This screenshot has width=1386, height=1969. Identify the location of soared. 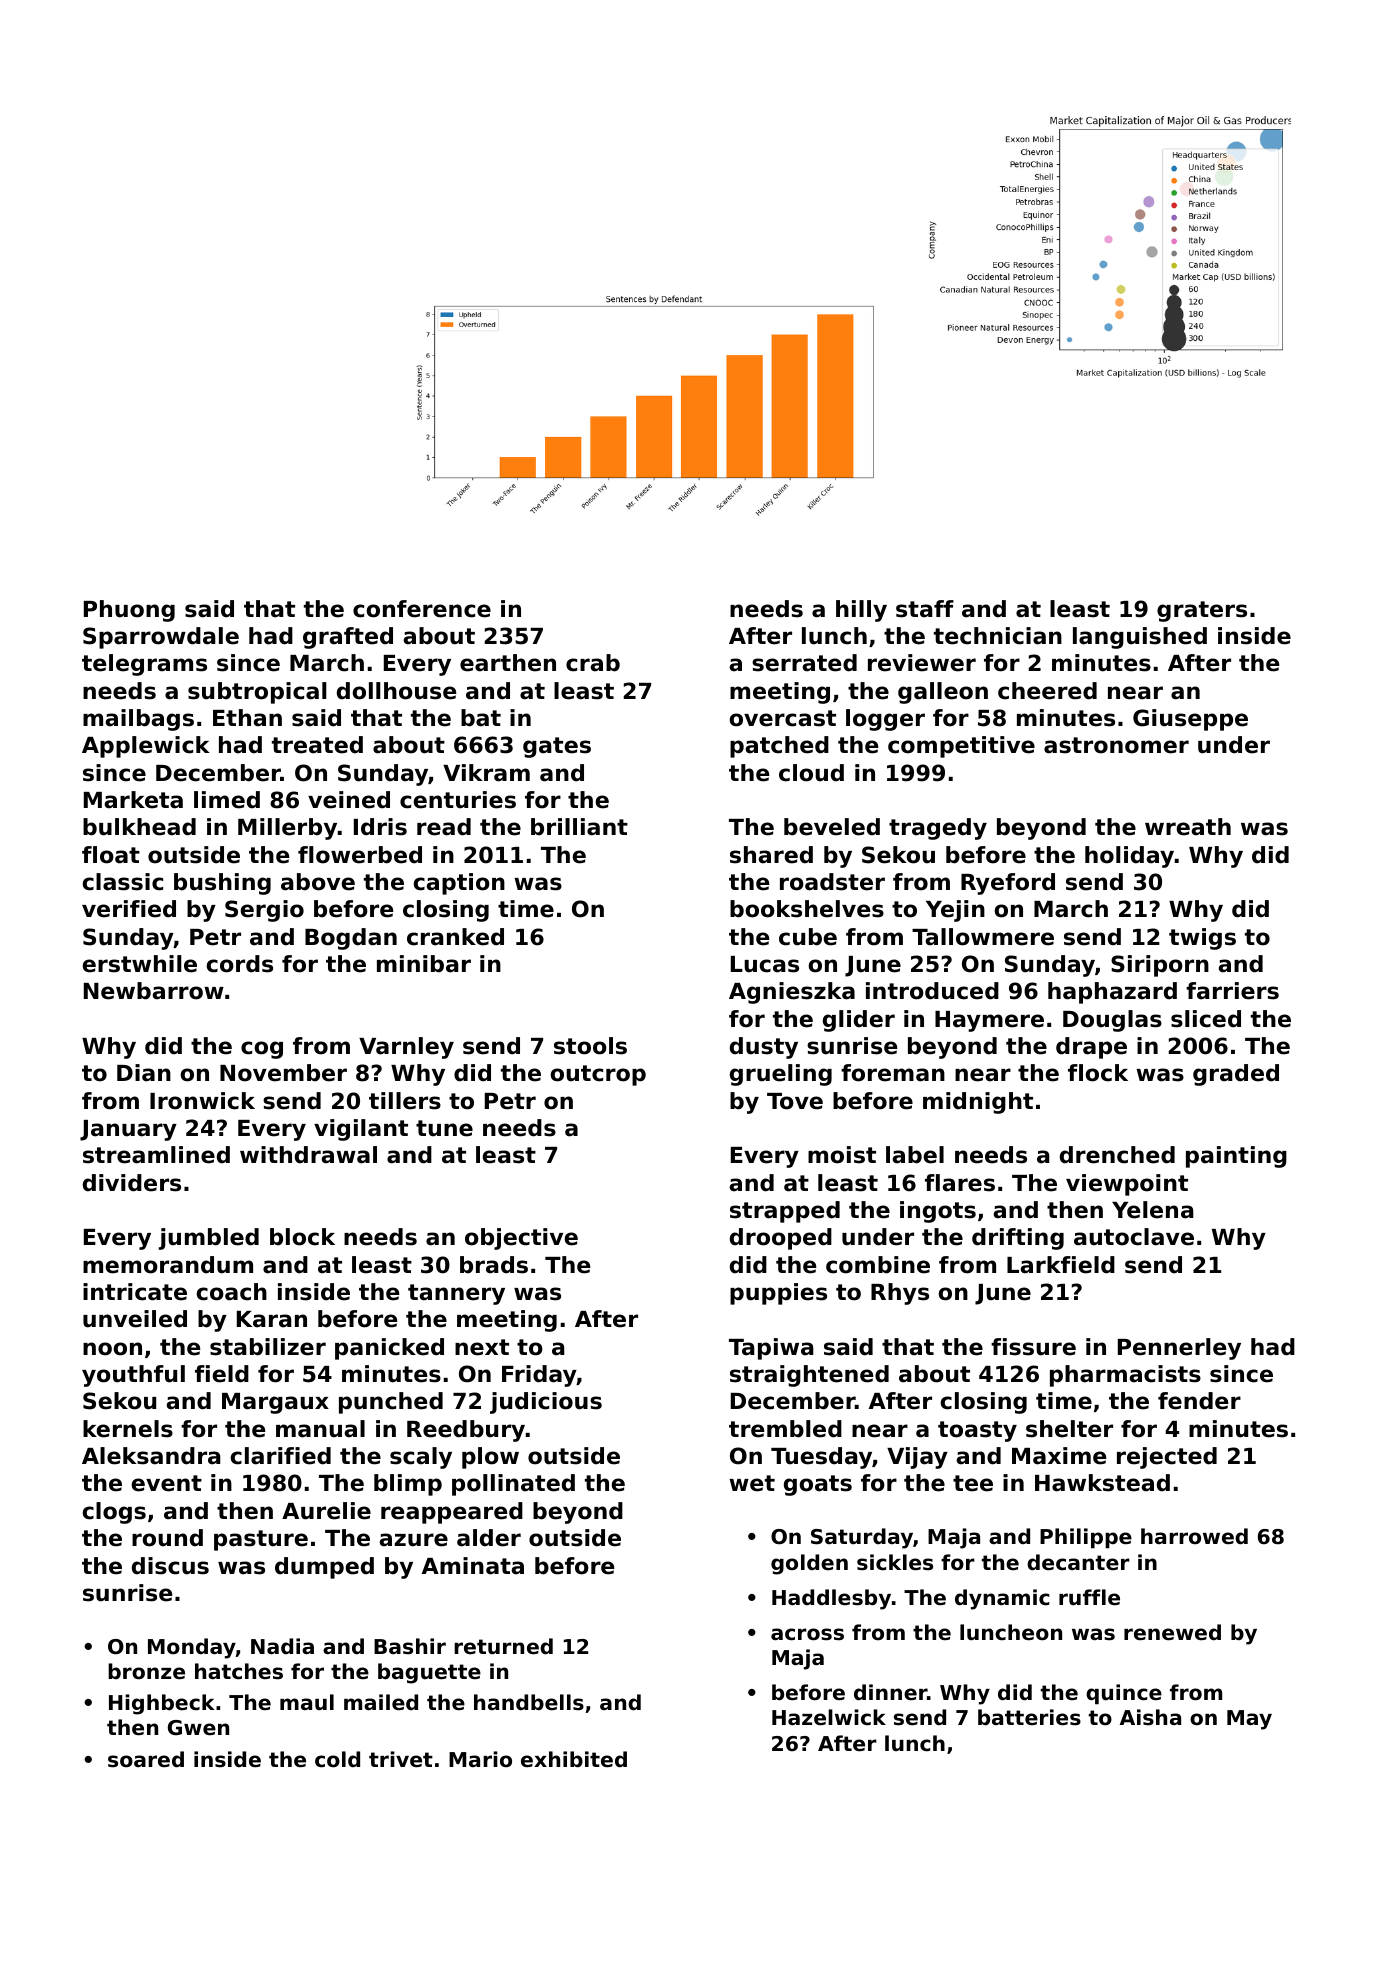
(146, 1759).
